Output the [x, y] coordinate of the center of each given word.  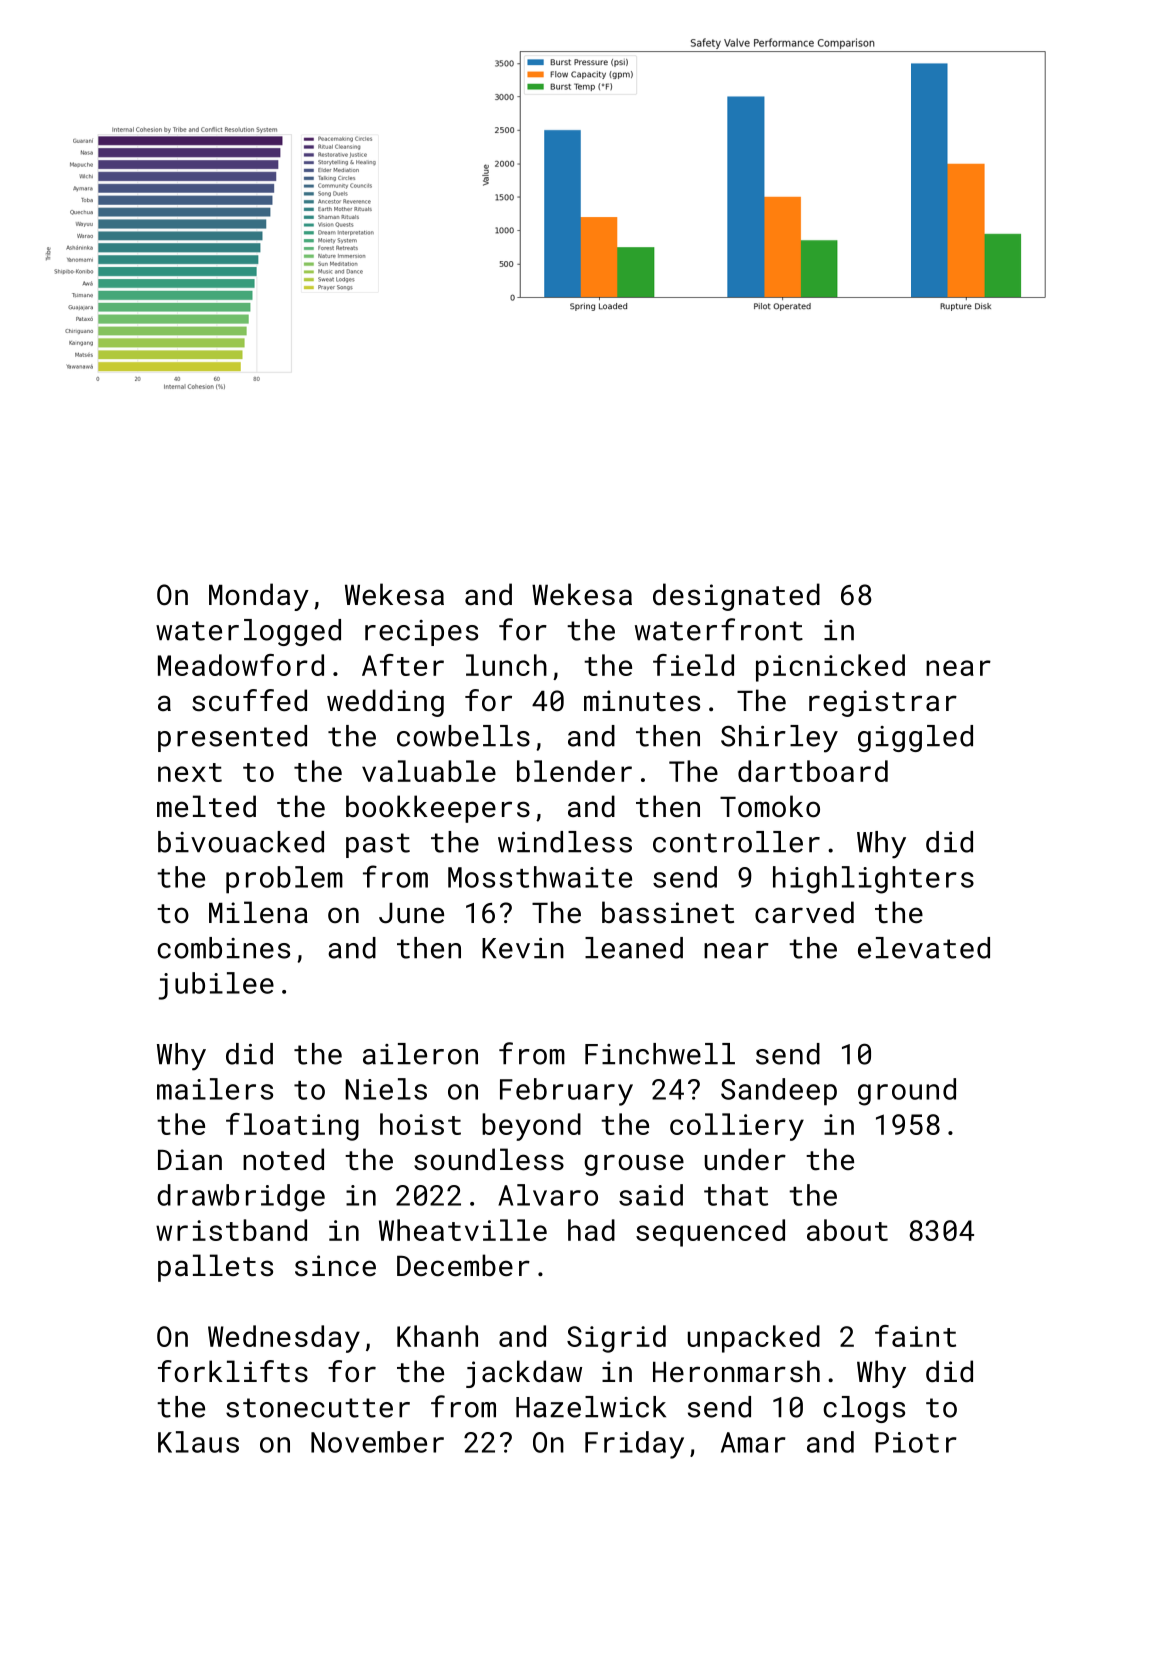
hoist [420, 1124]
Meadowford [241, 665]
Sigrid [616, 1339]
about [847, 1230]
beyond [531, 1127]
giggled [915, 738]
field [693, 665]
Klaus [198, 1442]
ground [907, 1092]
